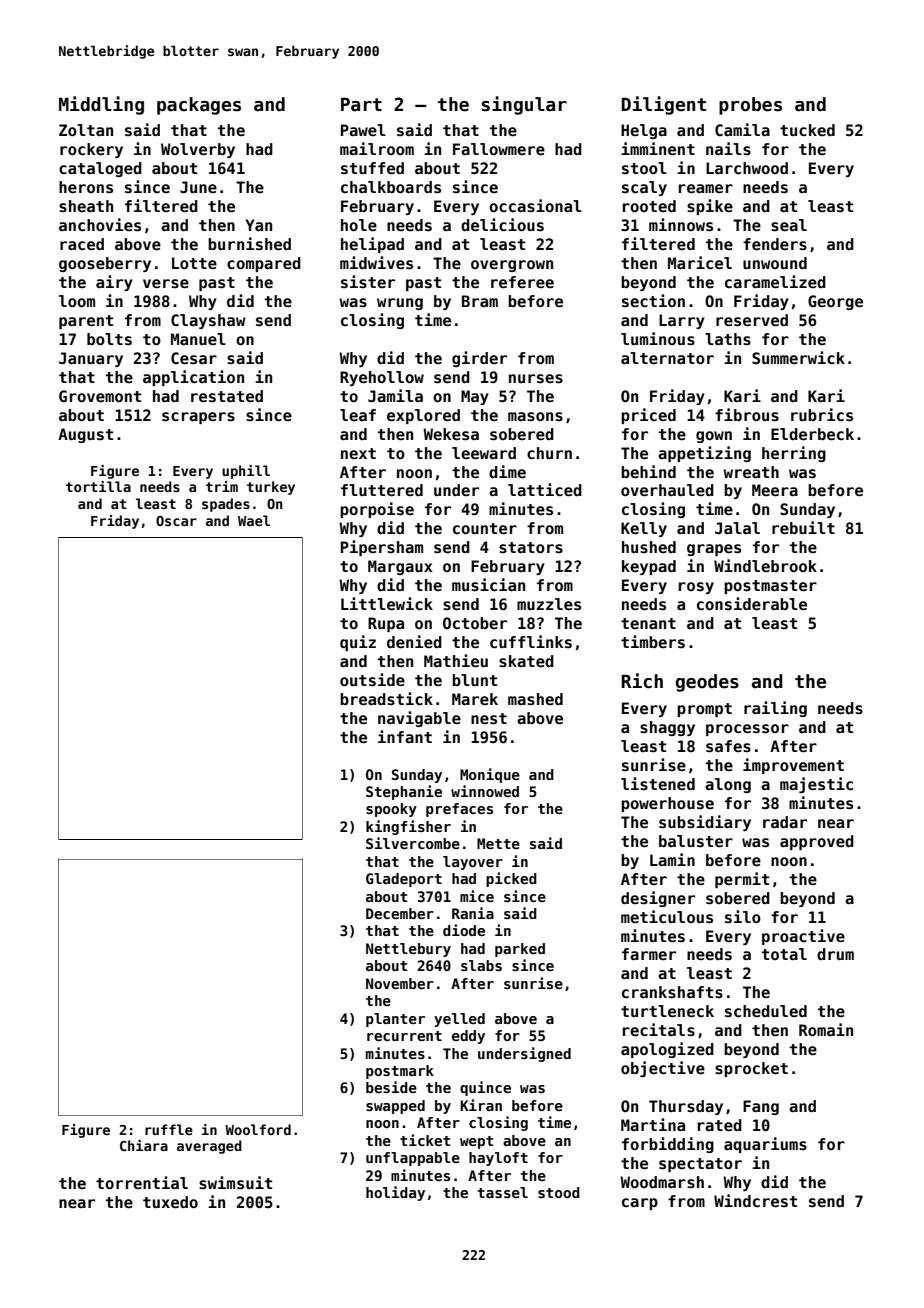 Image resolution: width=924 pixels, height=1308 pixels. I want to click on restated, so click(227, 396).
